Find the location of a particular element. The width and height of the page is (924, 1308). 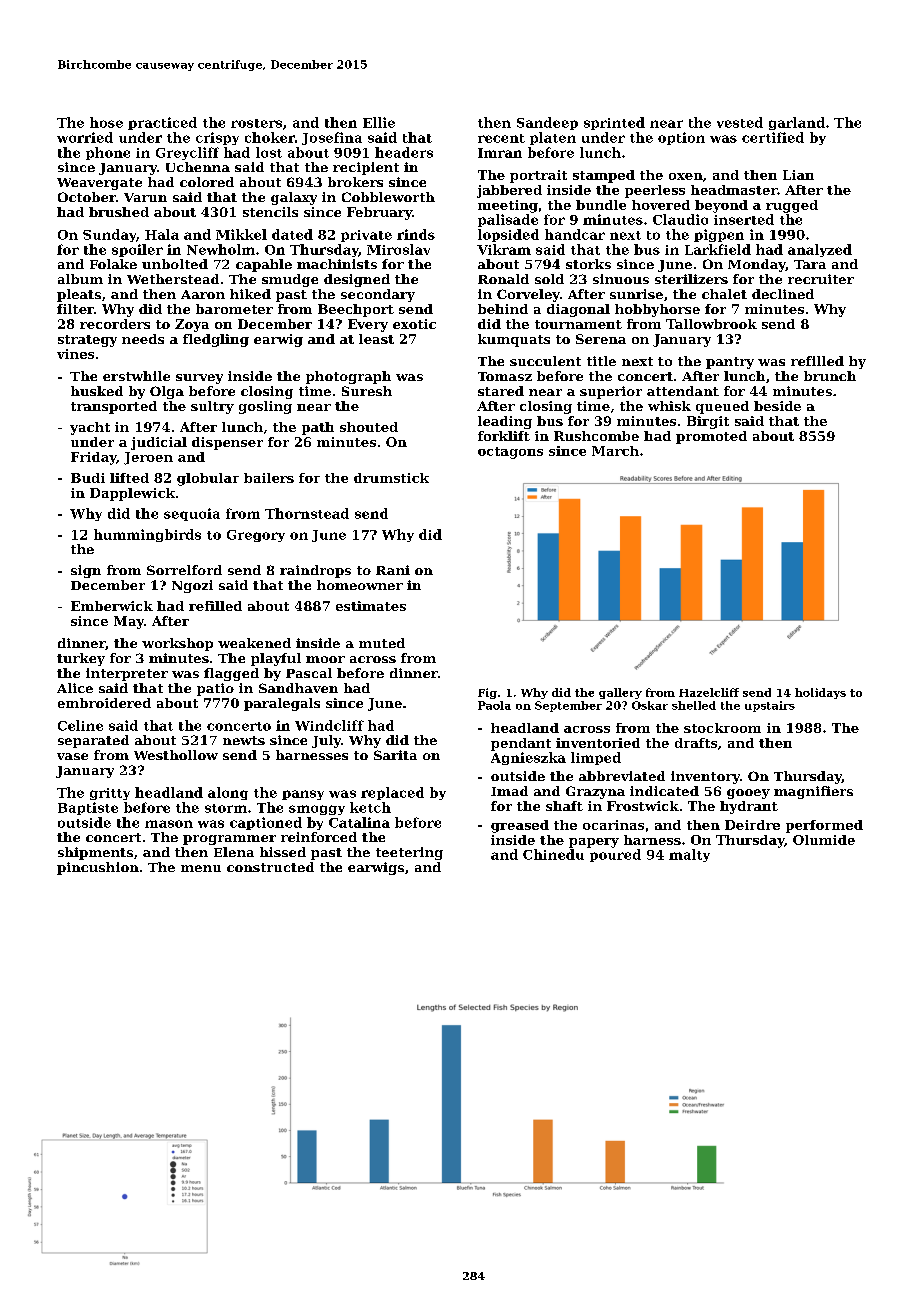

gallery is located at coordinates (620, 693).
